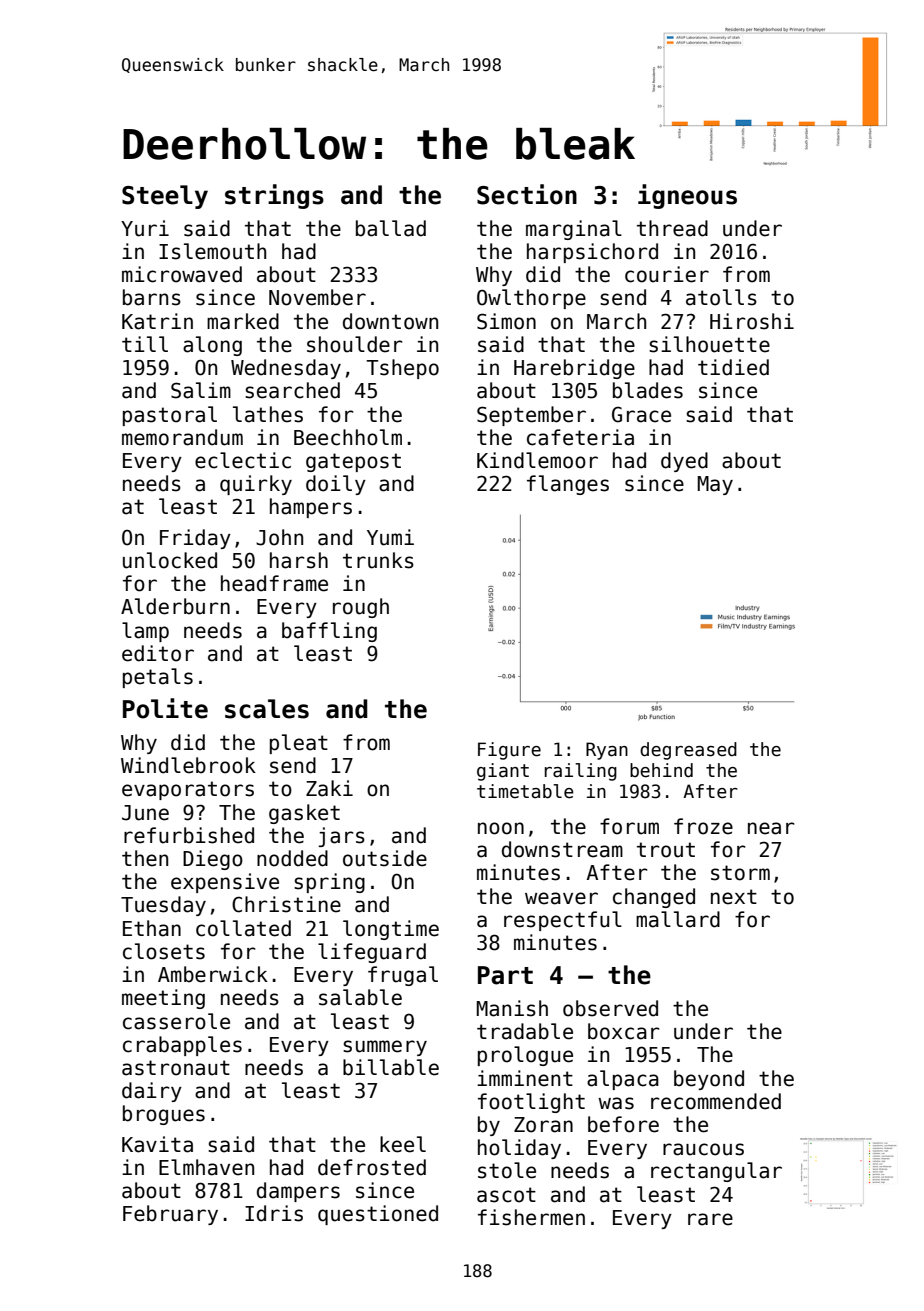  I want to click on igneous, so click(687, 196).
